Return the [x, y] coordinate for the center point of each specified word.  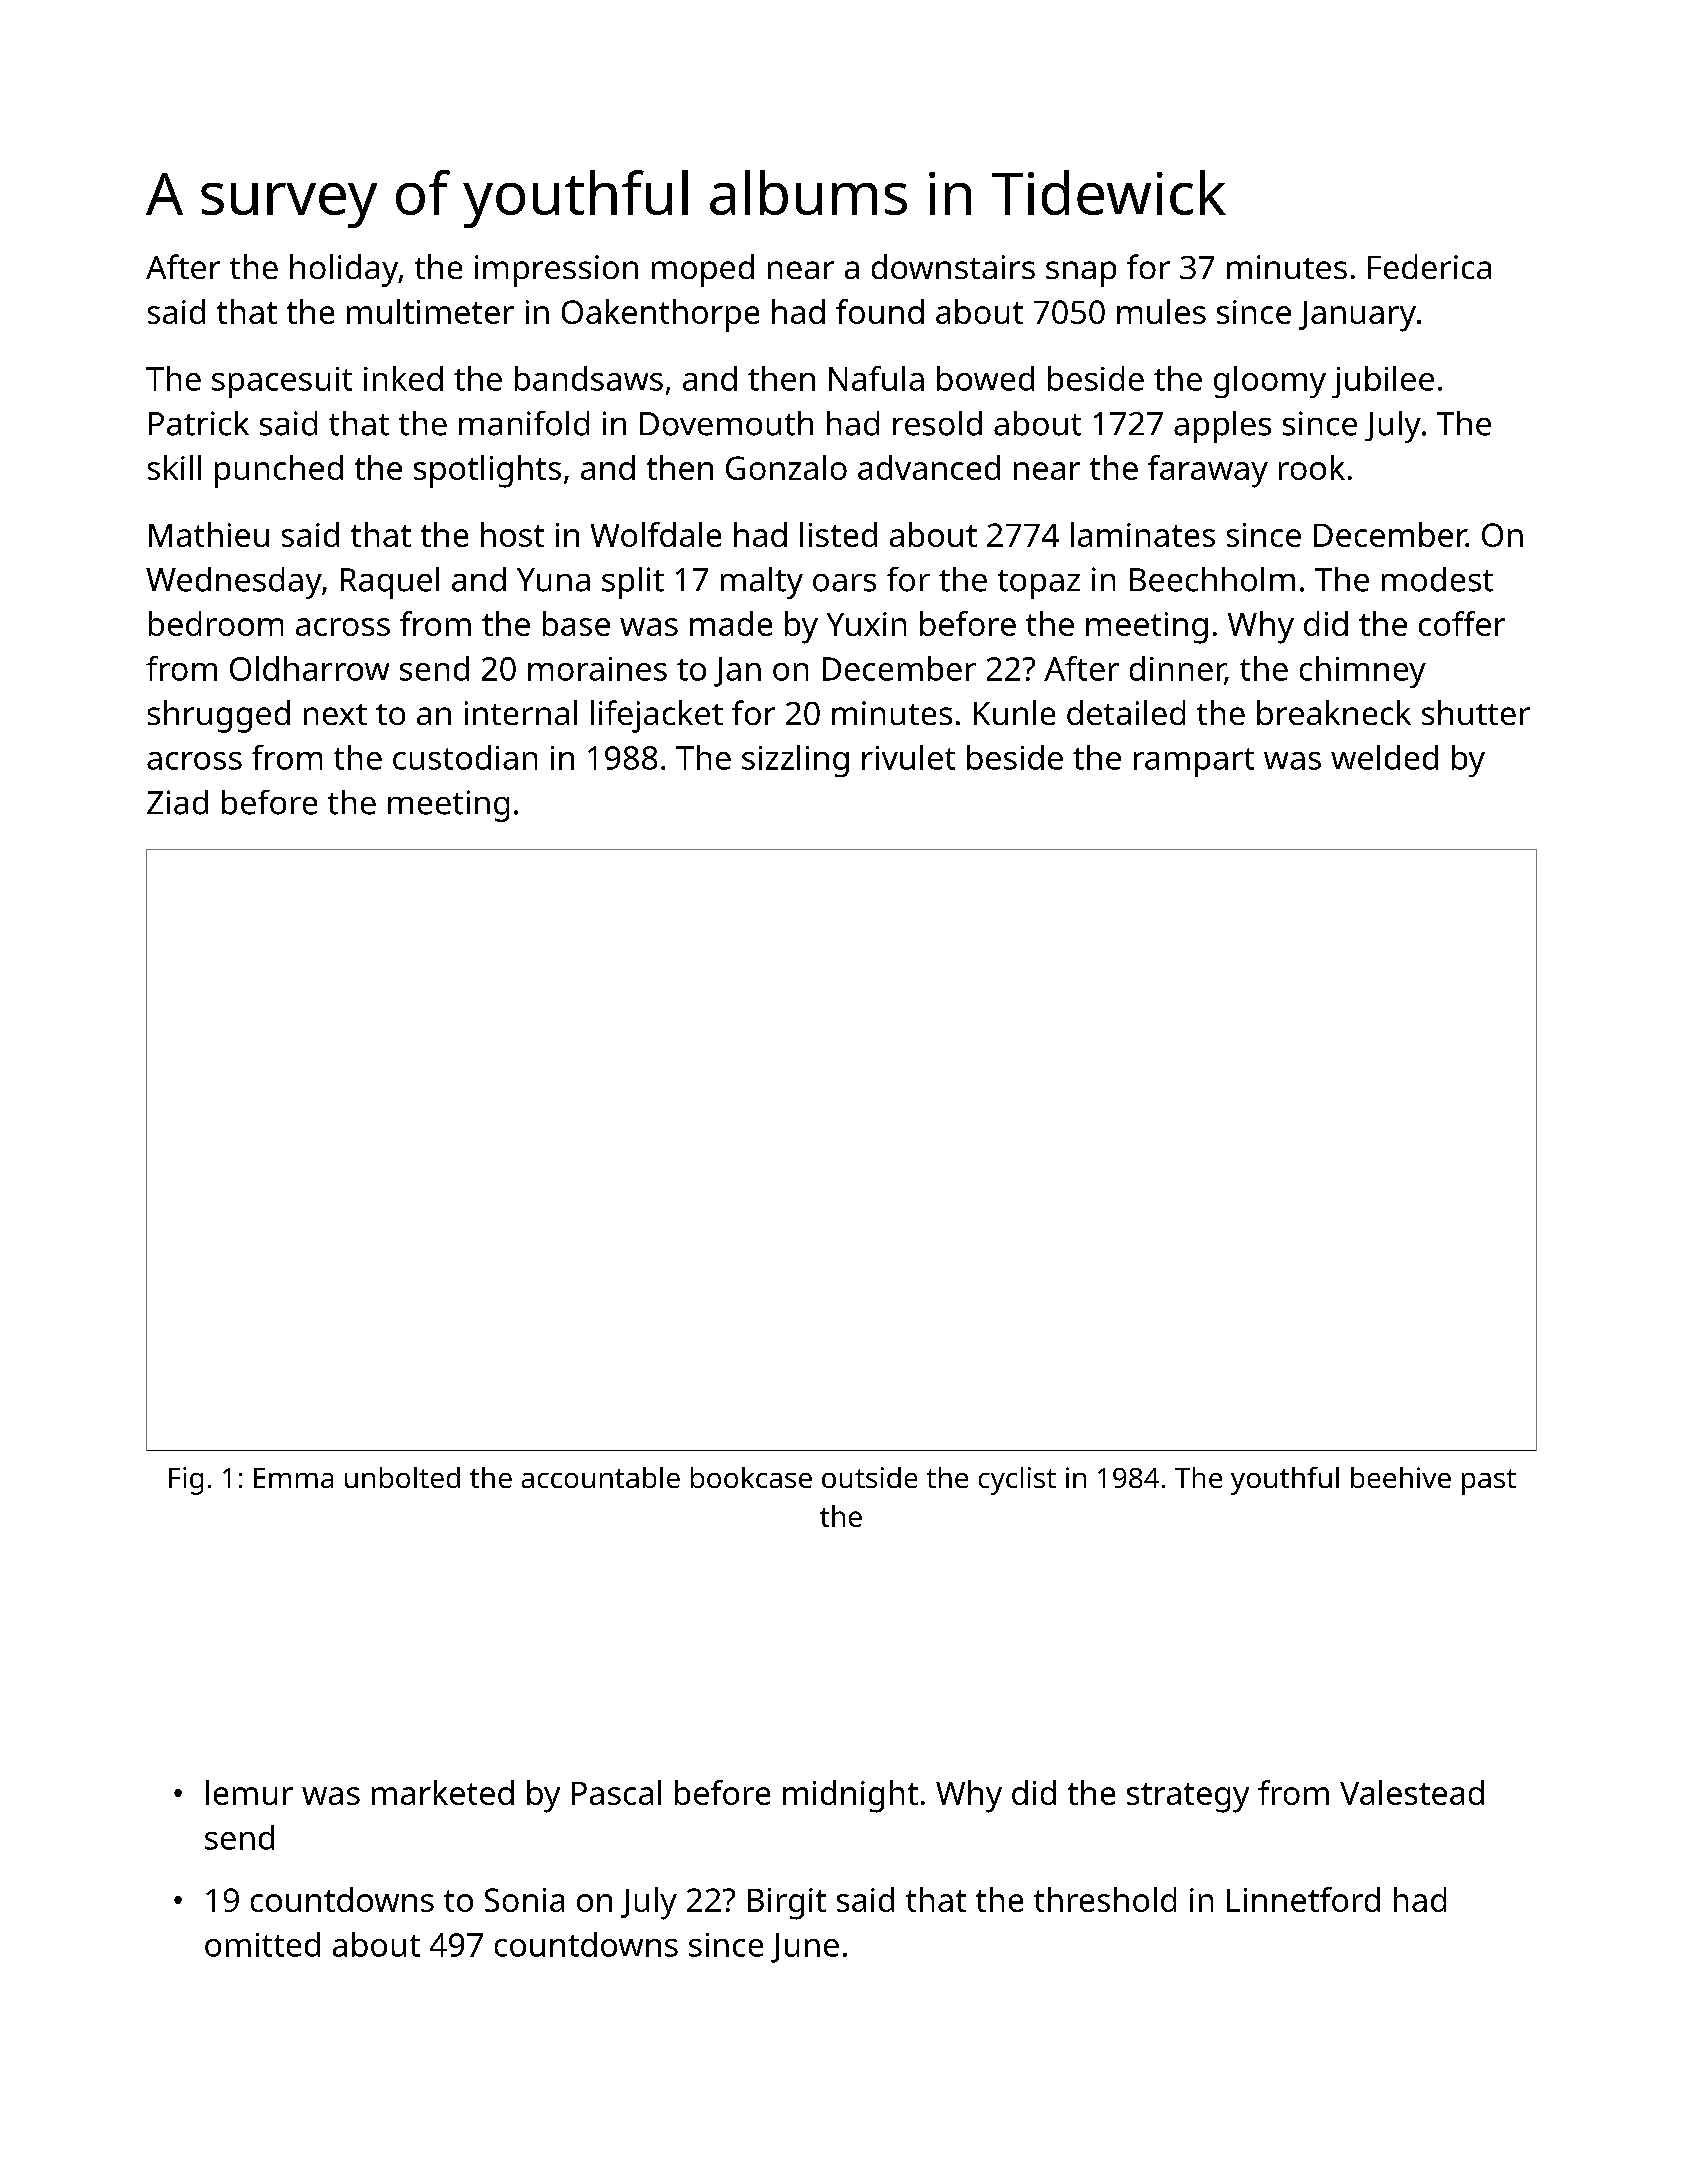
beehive [1401, 1477]
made [731, 623]
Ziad [177, 802]
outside [869, 1477]
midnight [850, 1796]
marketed [443, 1792]
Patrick [199, 423]
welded [1384, 757]
